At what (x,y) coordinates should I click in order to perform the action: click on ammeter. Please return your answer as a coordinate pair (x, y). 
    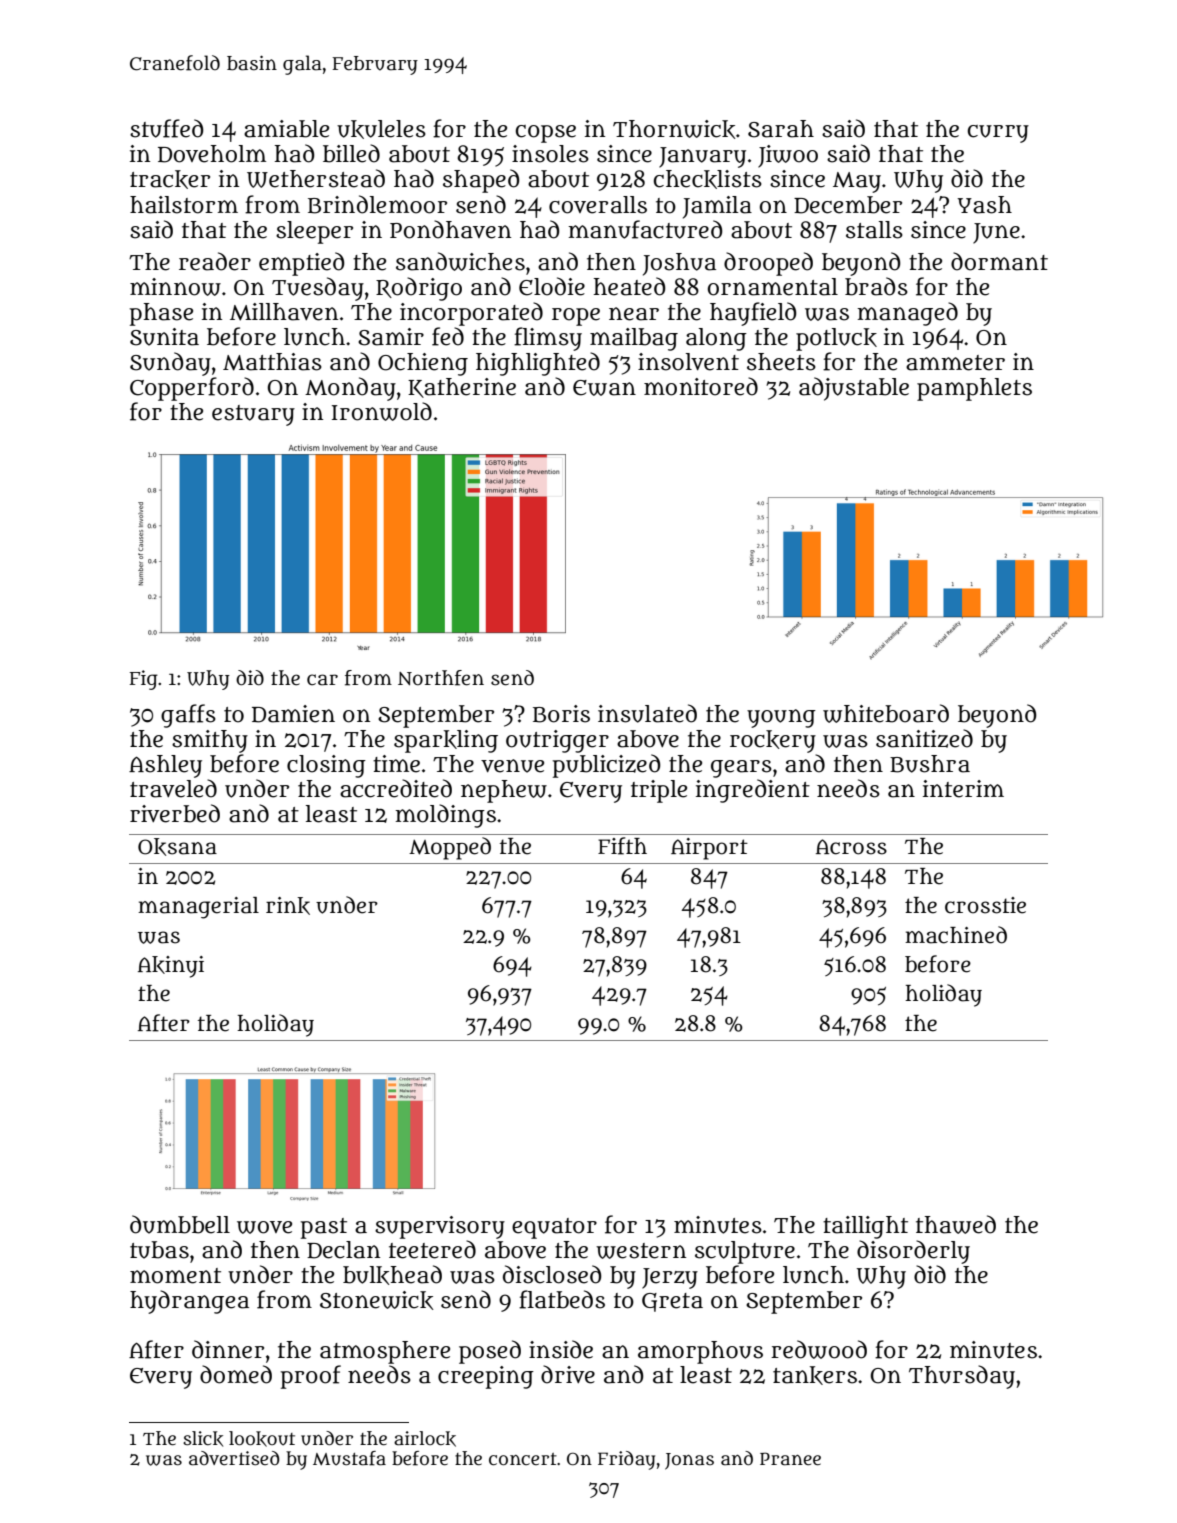
    Looking at the image, I should click on (955, 363).
